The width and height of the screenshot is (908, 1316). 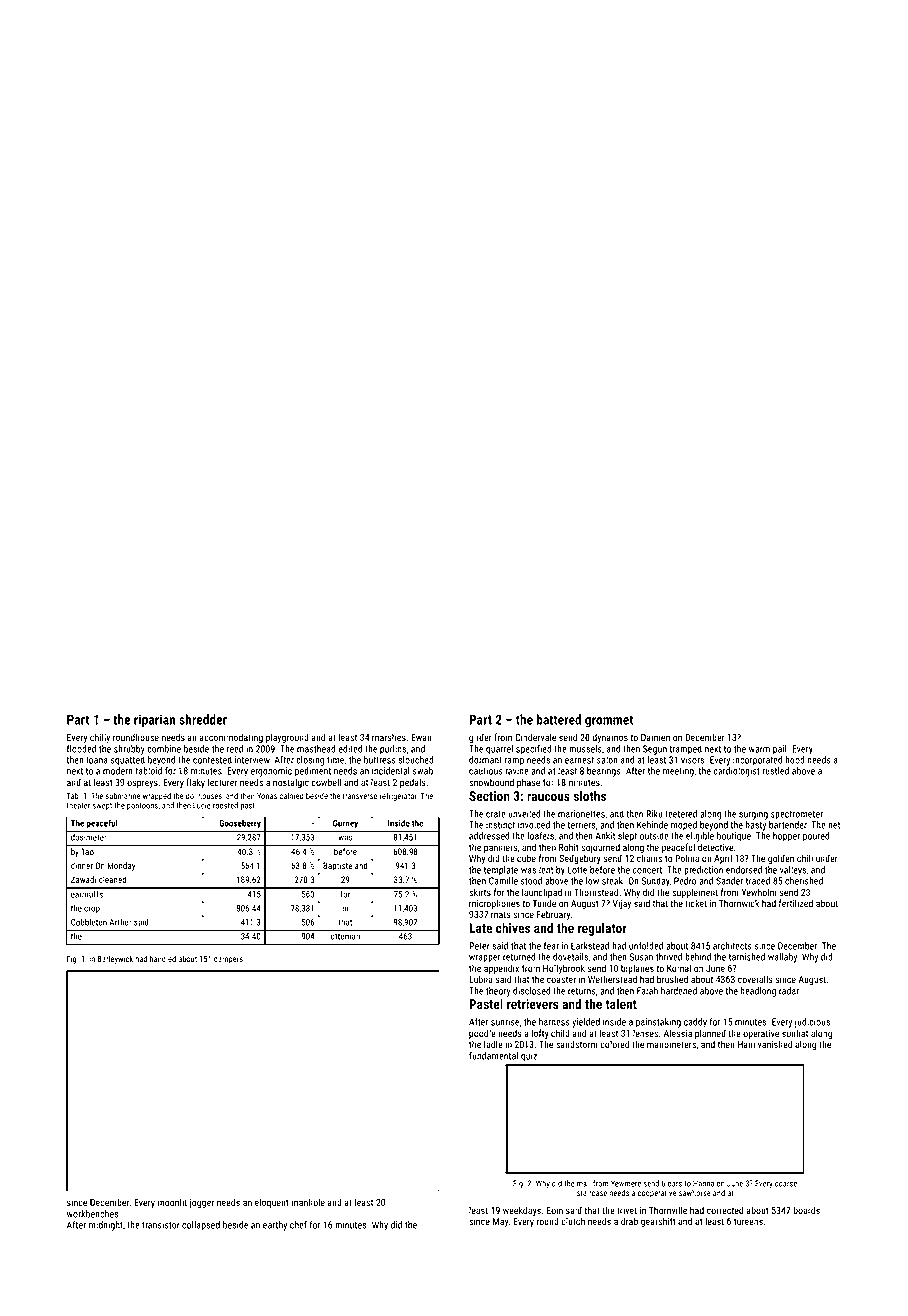 What do you see at coordinates (747, 957) in the screenshot?
I see `tarnished` at bounding box center [747, 957].
